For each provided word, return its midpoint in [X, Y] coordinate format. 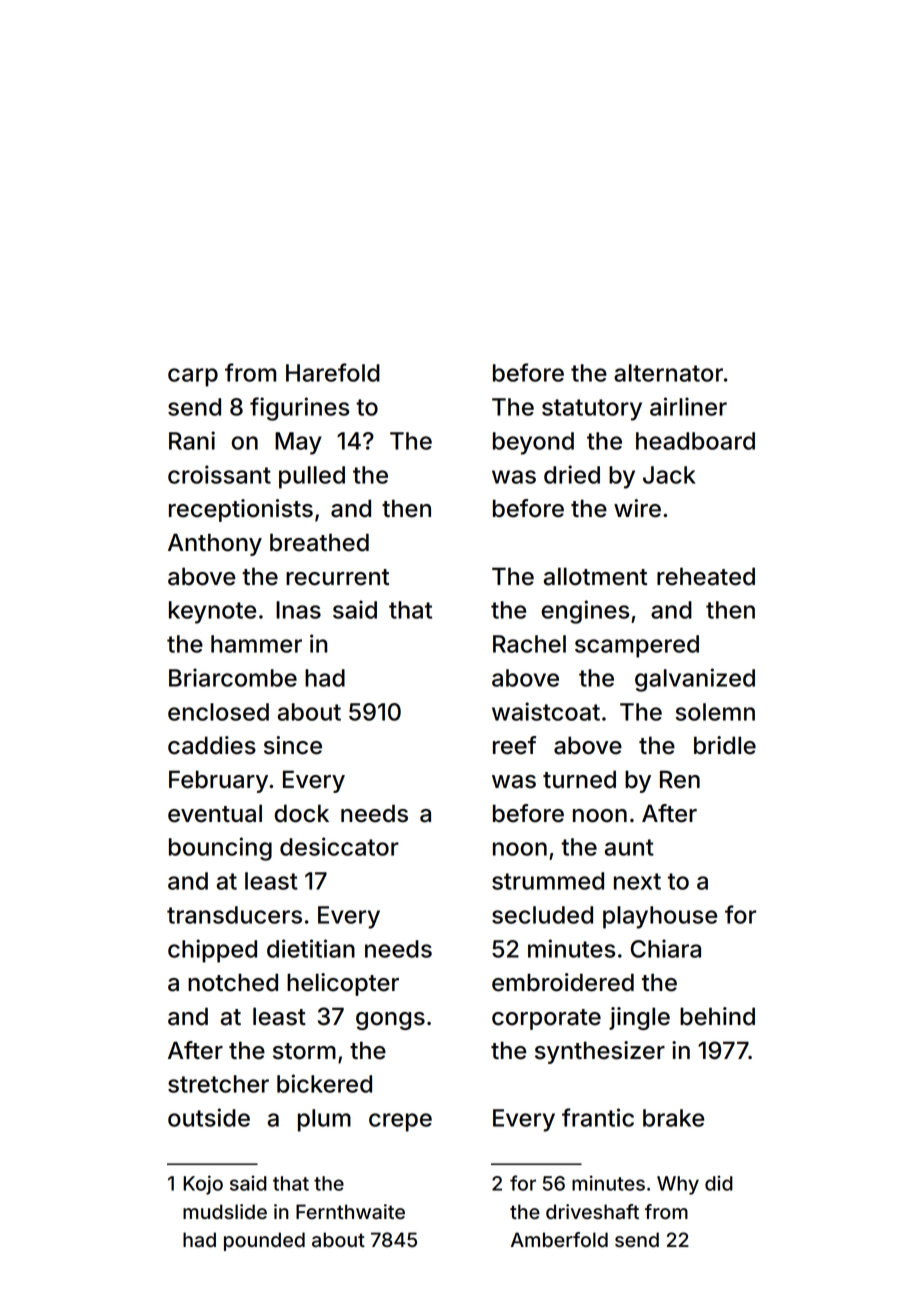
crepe [400, 1122]
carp [193, 377]
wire [637, 508]
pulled [312, 477]
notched [233, 982]
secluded [542, 915]
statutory [592, 410]
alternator [668, 373]
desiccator [339, 846]
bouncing [220, 849]
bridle [725, 745]
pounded [264, 1241]
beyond [533, 443]
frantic [598, 1117]
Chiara [666, 948]
